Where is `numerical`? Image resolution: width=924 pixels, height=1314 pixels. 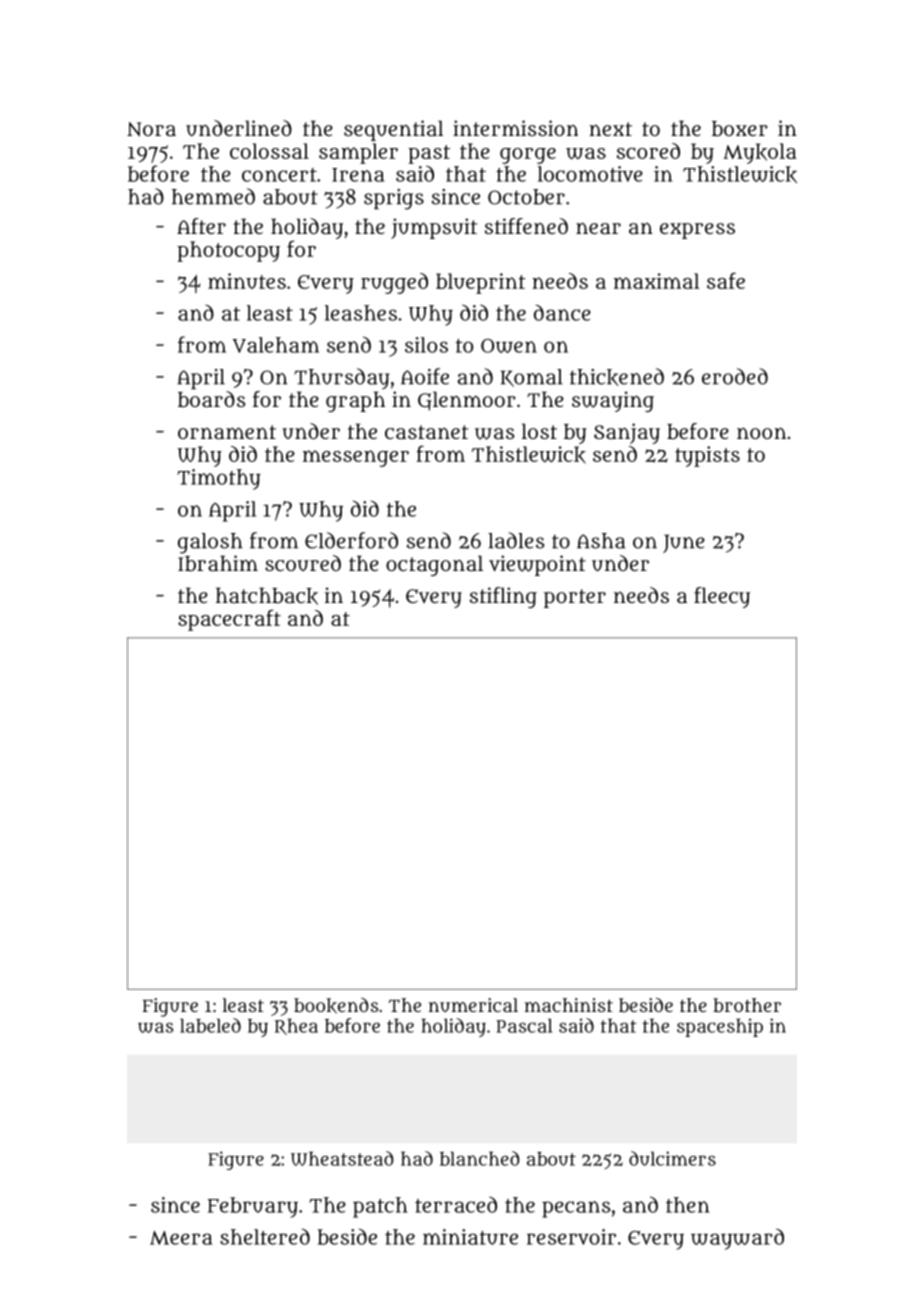 numerical is located at coordinates (473, 1005).
